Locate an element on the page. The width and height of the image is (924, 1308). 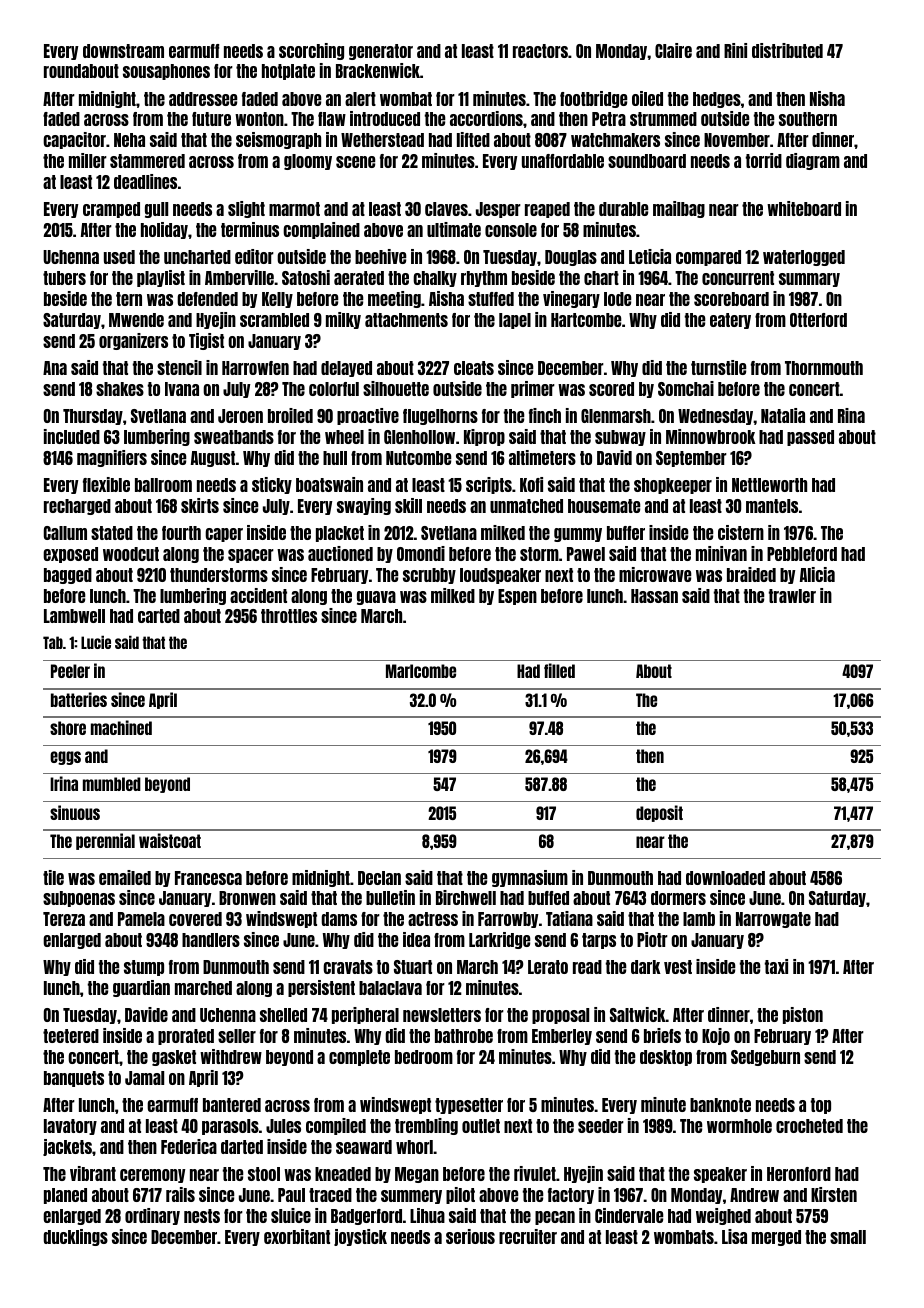
downstream is located at coordinates (123, 51).
